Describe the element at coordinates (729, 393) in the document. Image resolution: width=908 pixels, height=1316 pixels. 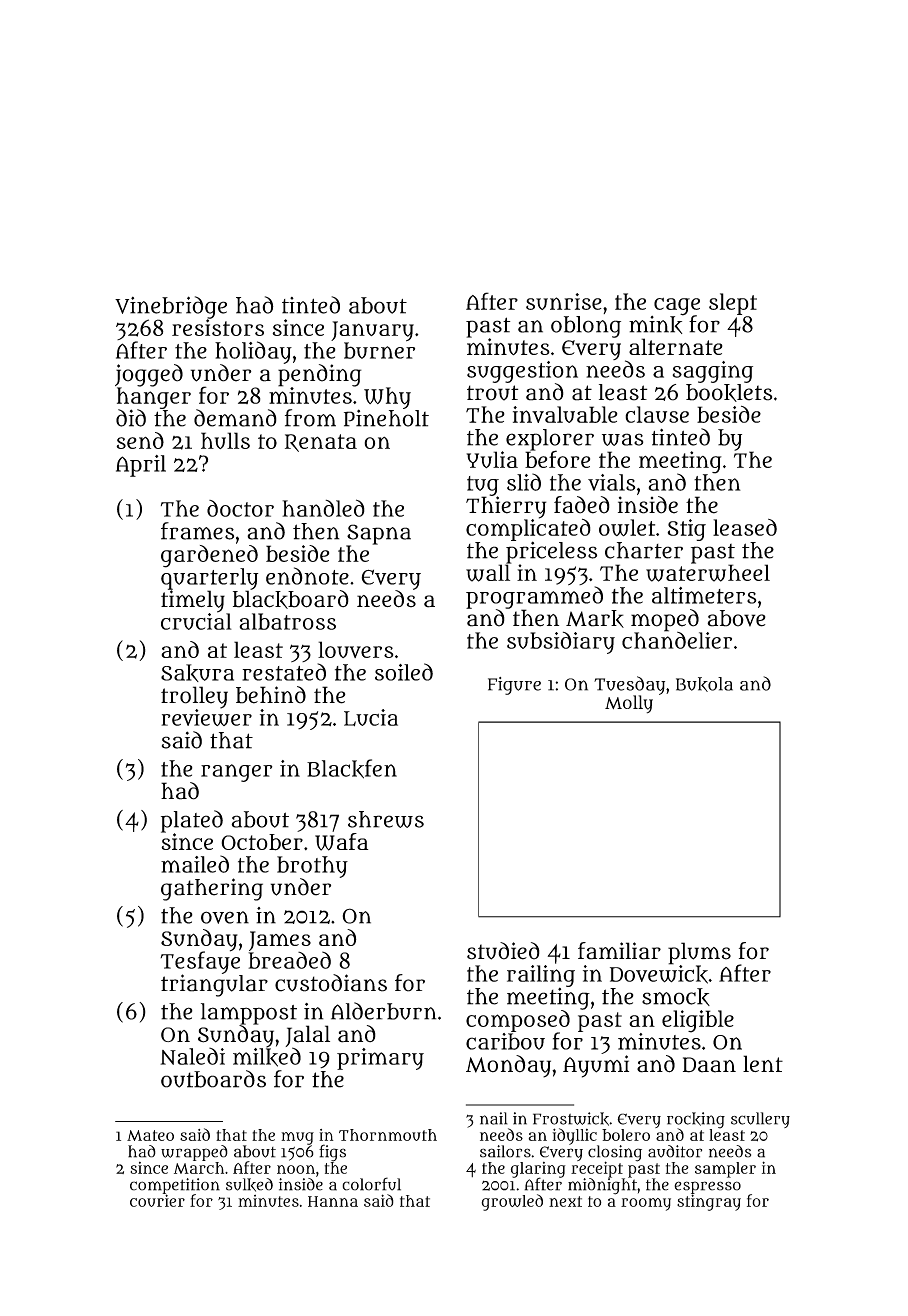
I see `booklets` at that location.
